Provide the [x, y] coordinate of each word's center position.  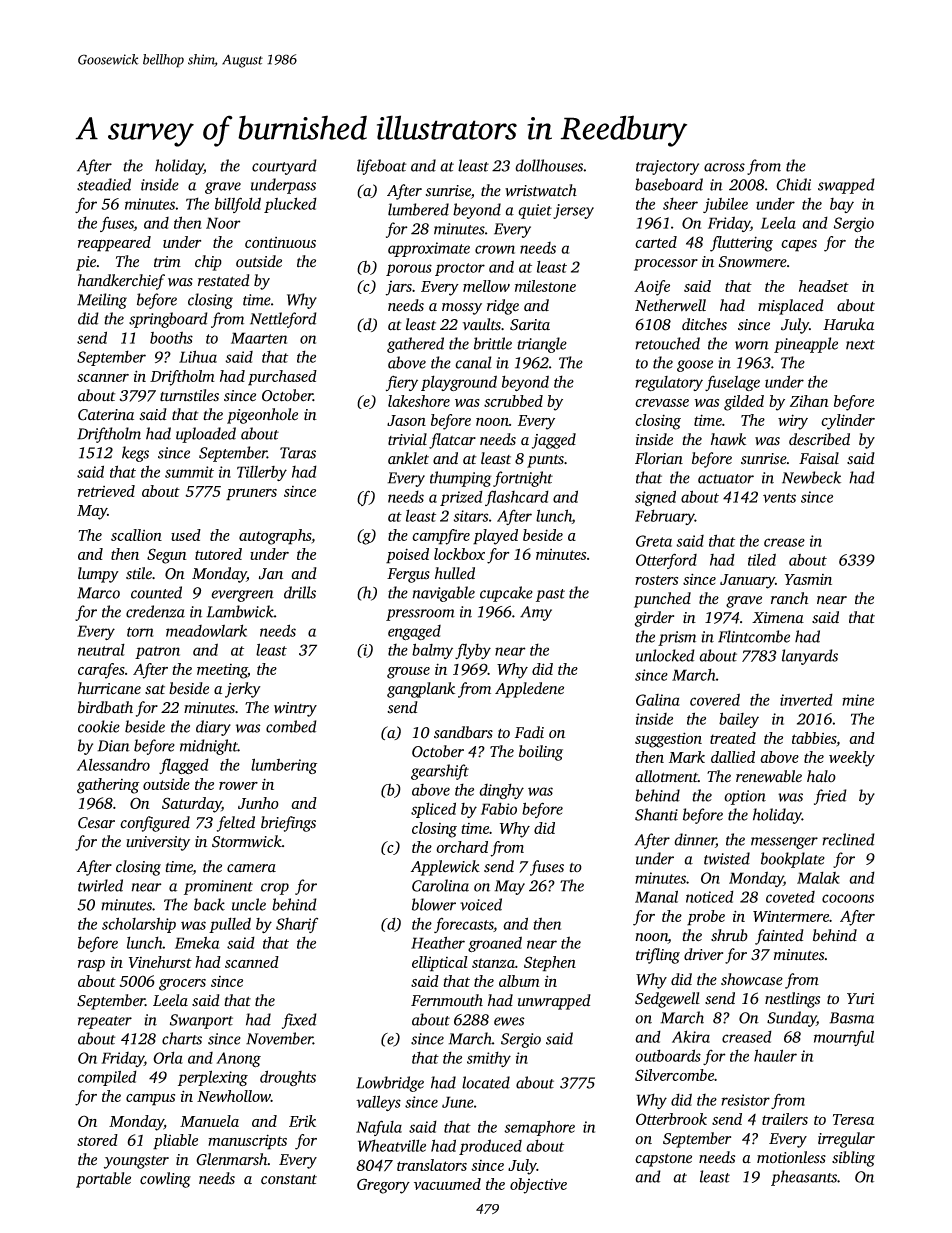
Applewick [445, 868]
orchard [462, 847]
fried [830, 797]
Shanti [656, 814]
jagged [554, 441]
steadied [104, 184]
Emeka [197, 942]
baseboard [669, 184]
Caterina [106, 415]
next [860, 345]
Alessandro [113, 764]
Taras [298, 453]
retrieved [106, 491]
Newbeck [811, 477]
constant [289, 1179]
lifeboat [382, 167]
